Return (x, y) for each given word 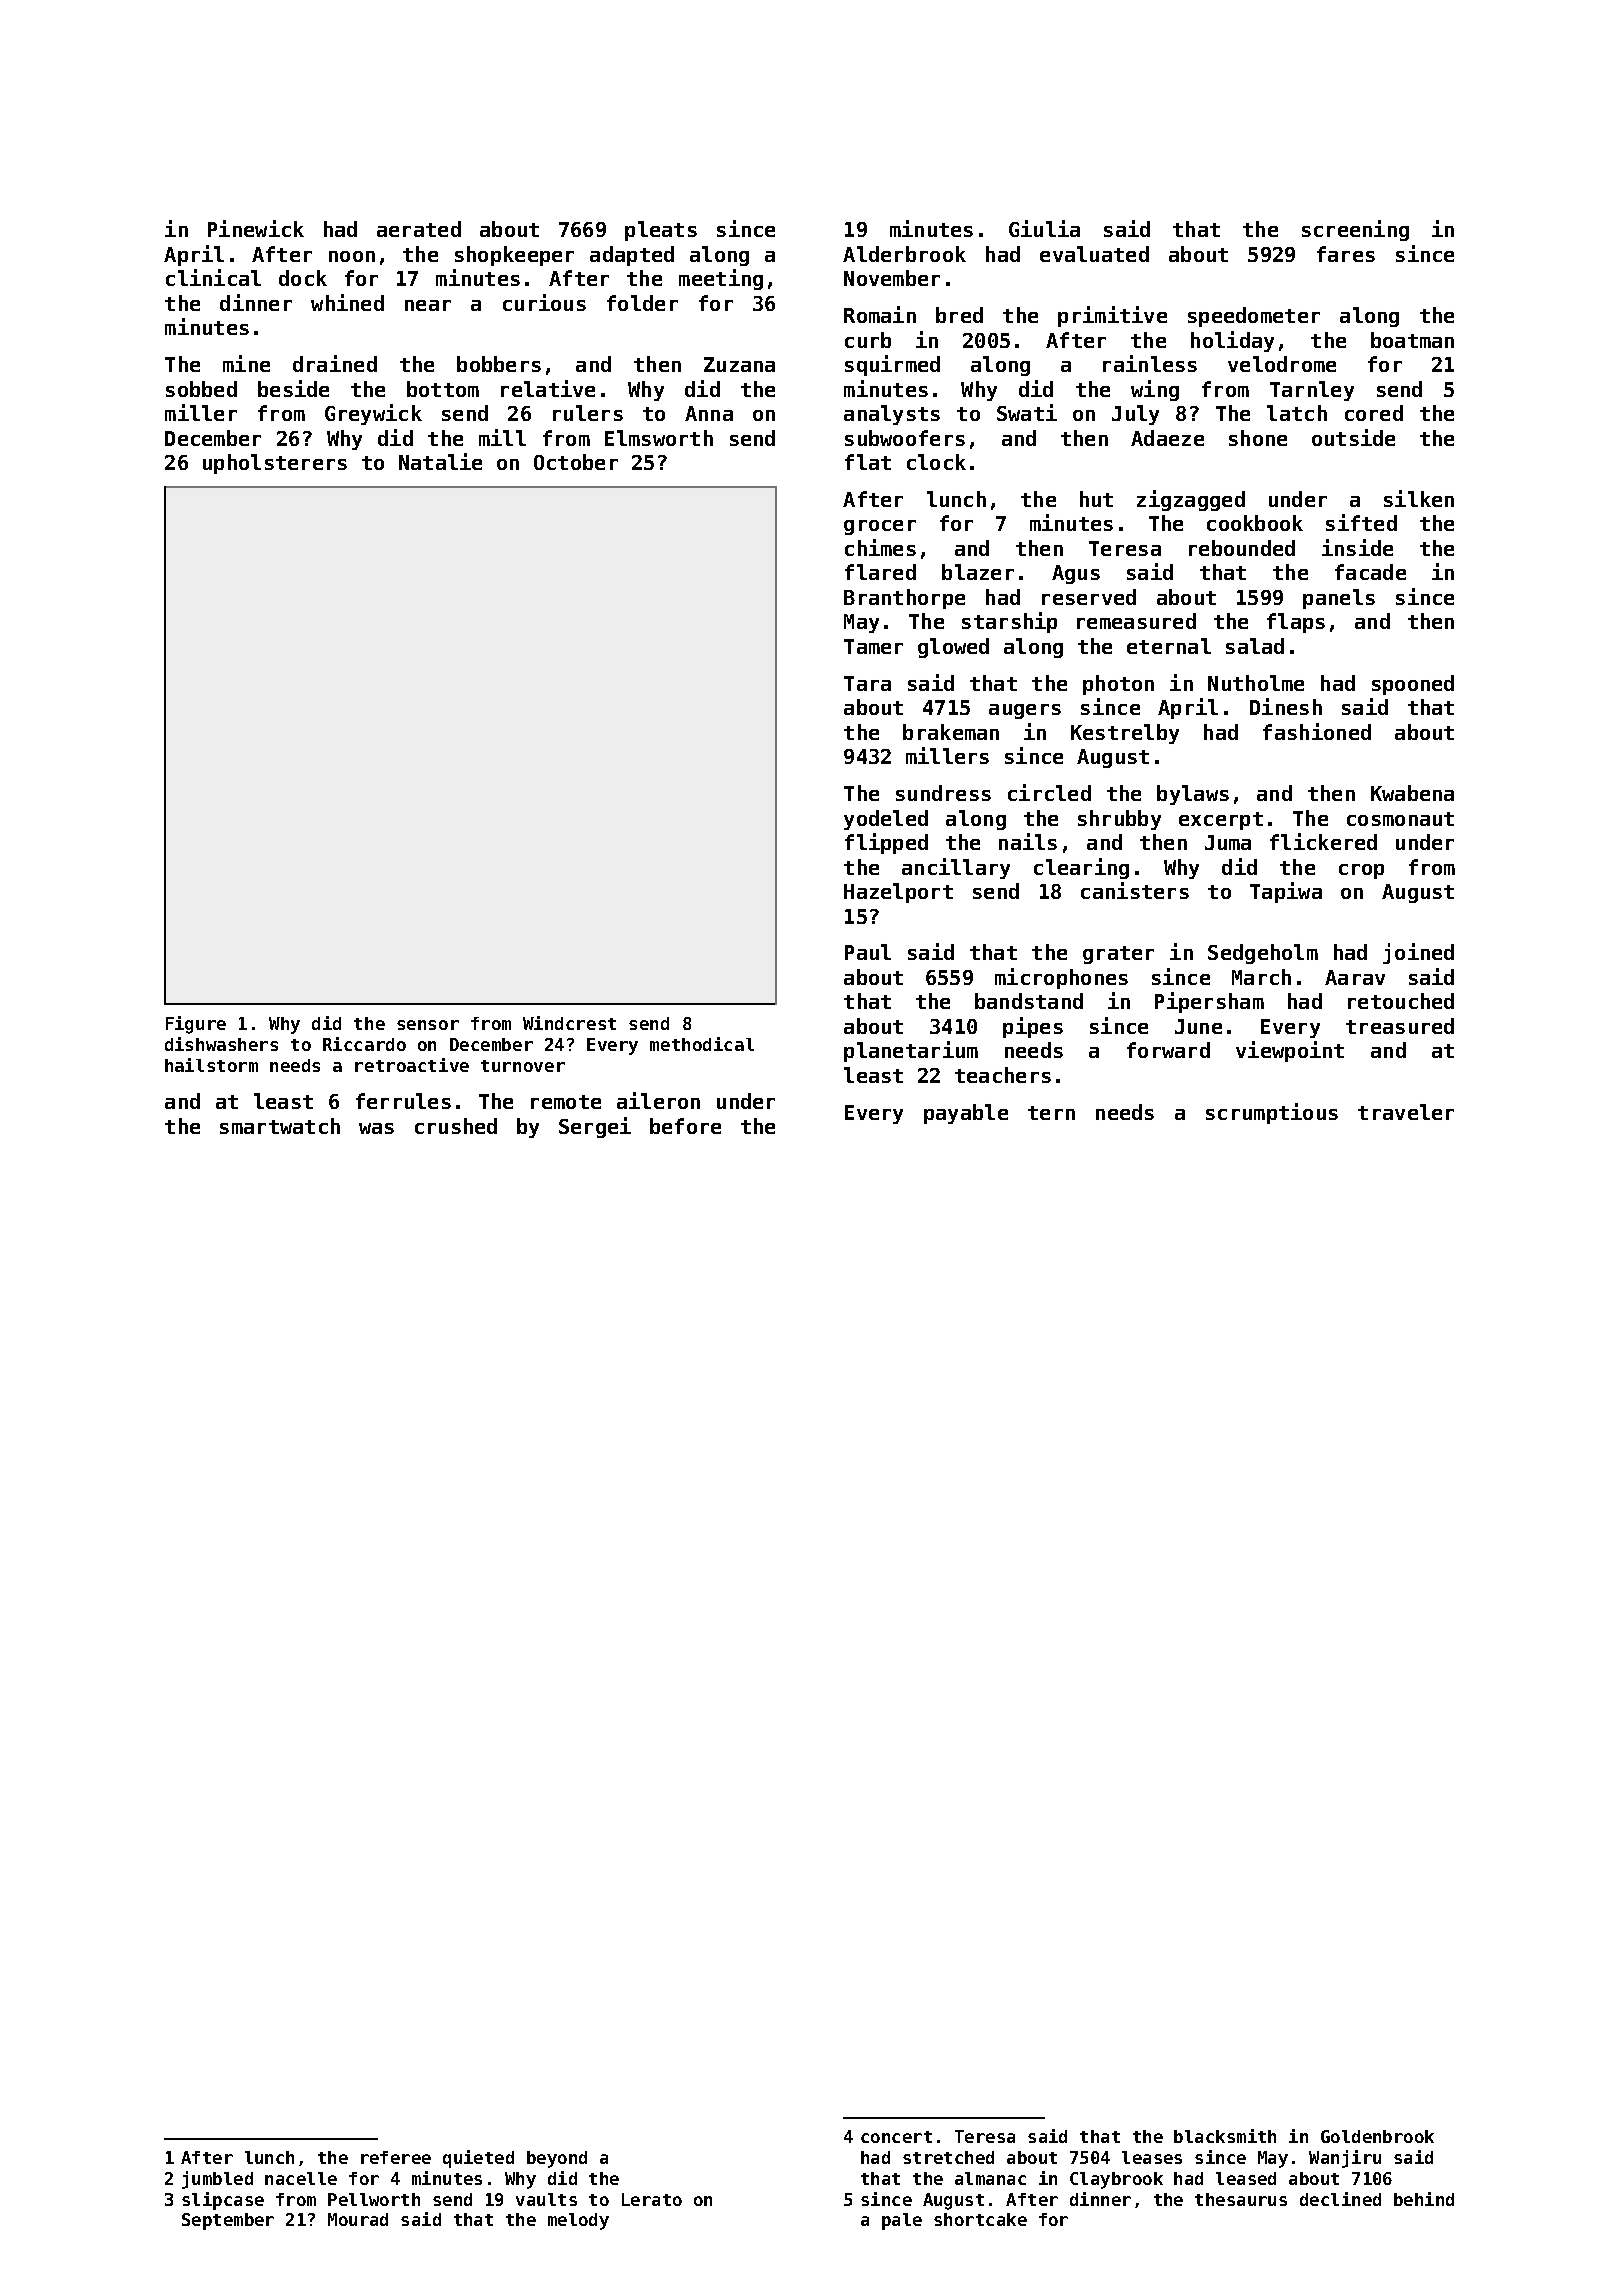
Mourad (358, 2219)
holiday (1232, 341)
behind (1424, 2199)
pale (902, 2221)
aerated (419, 229)
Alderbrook (904, 254)
